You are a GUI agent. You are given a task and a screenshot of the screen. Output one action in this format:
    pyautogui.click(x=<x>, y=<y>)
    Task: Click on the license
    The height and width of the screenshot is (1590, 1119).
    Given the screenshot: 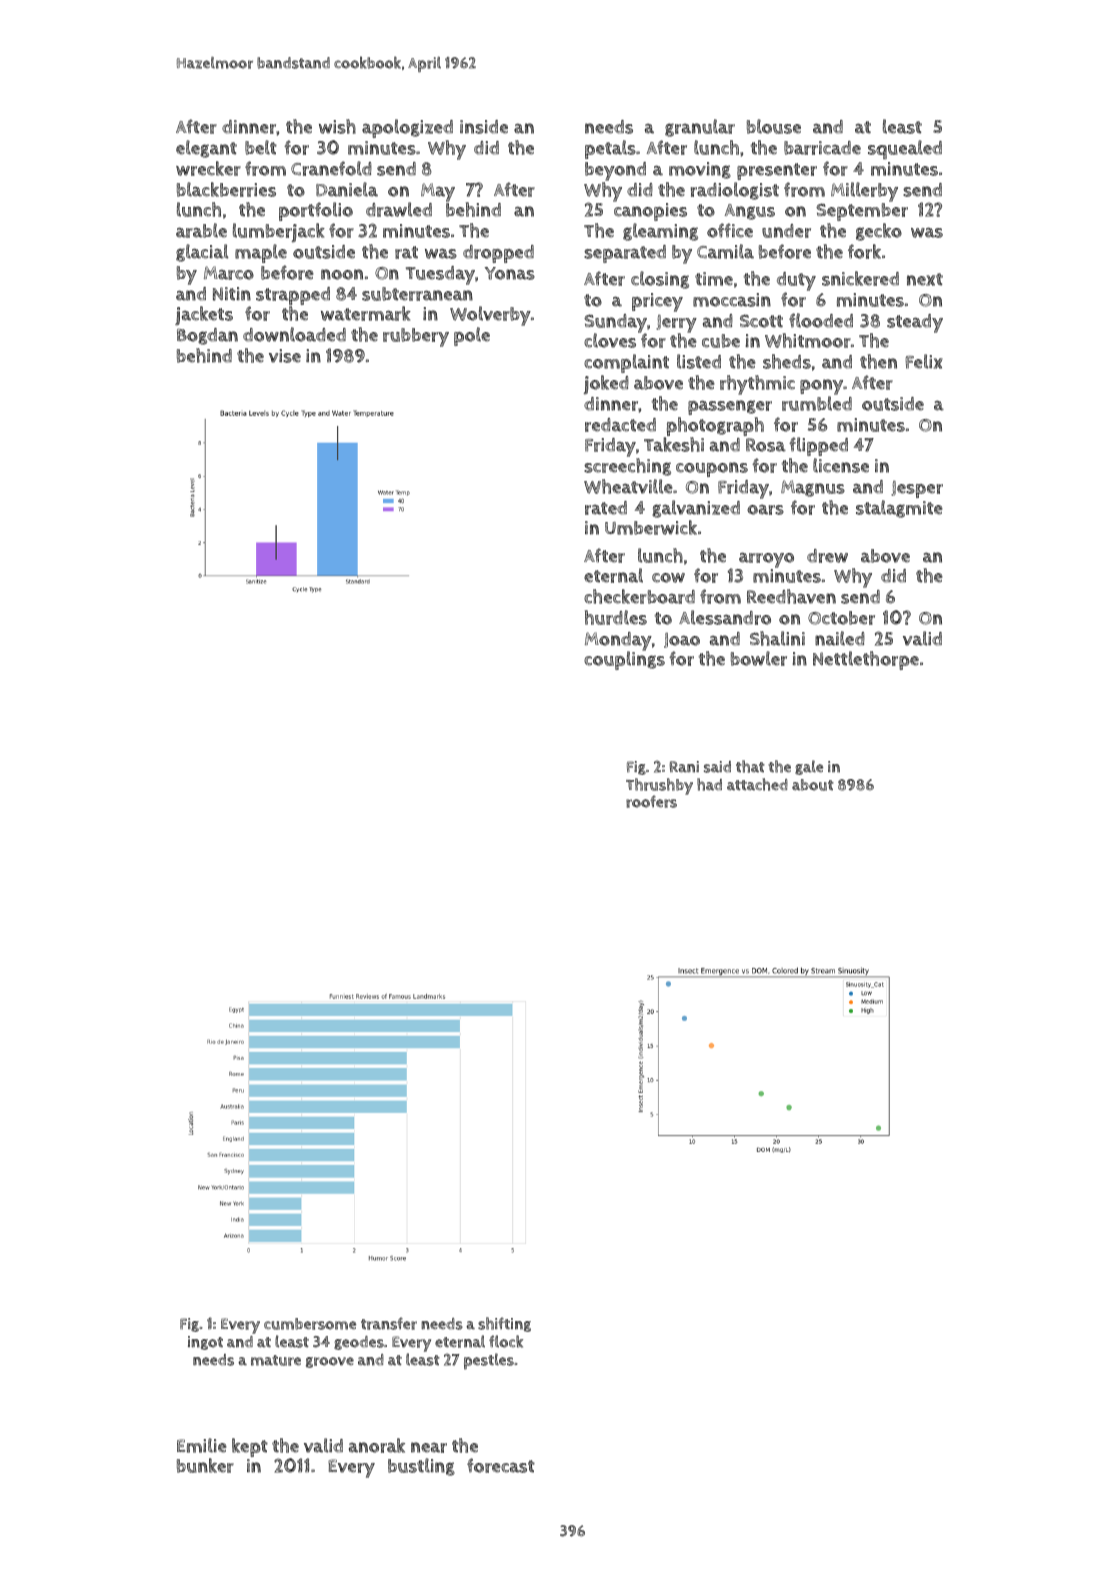 What is the action you would take?
    pyautogui.click(x=841, y=465)
